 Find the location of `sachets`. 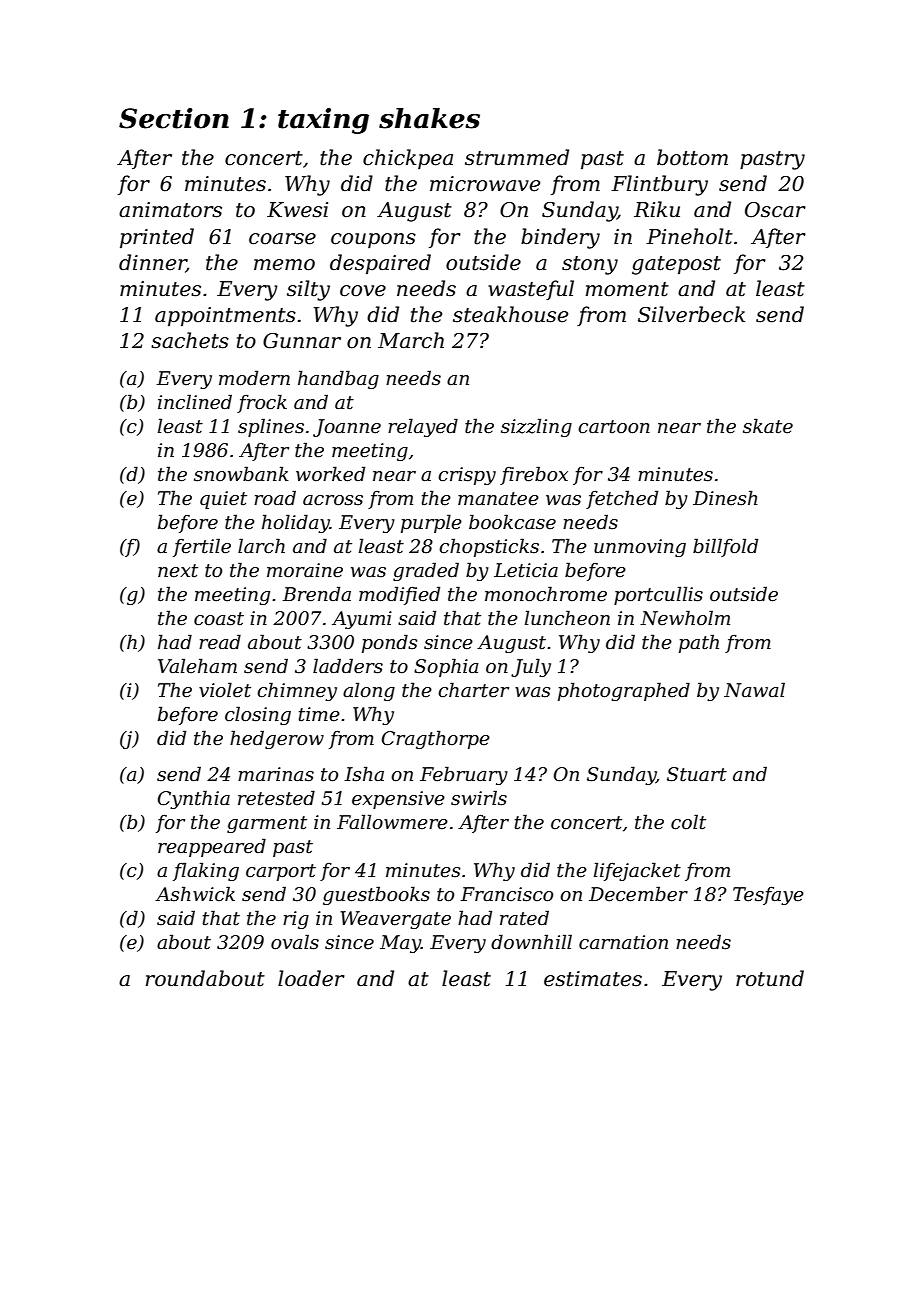

sachets is located at coordinates (190, 340).
